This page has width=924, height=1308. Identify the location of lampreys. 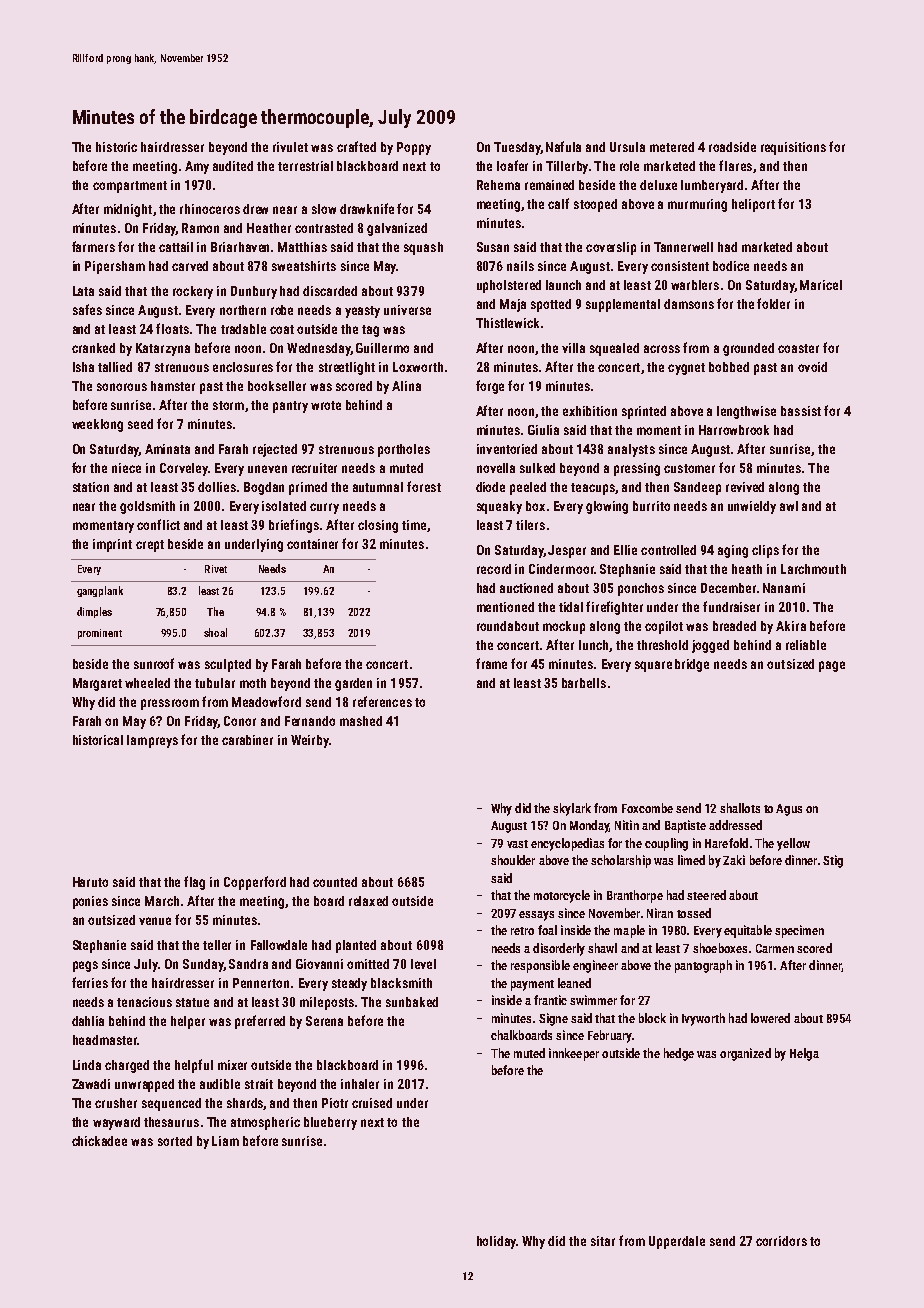
(152, 741).
